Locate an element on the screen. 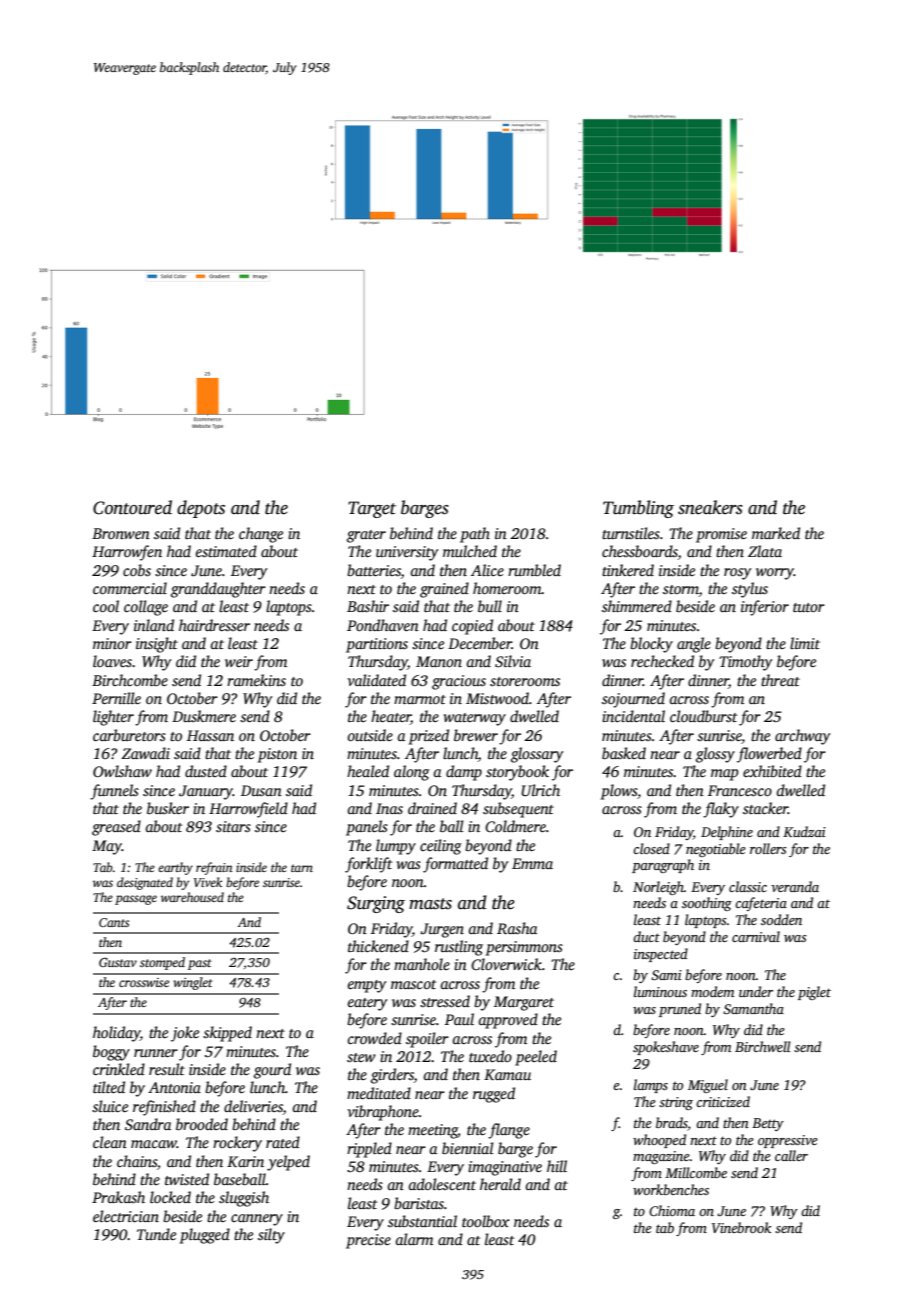 The height and width of the screenshot is (1308, 924). inferior is located at coordinates (765, 608).
